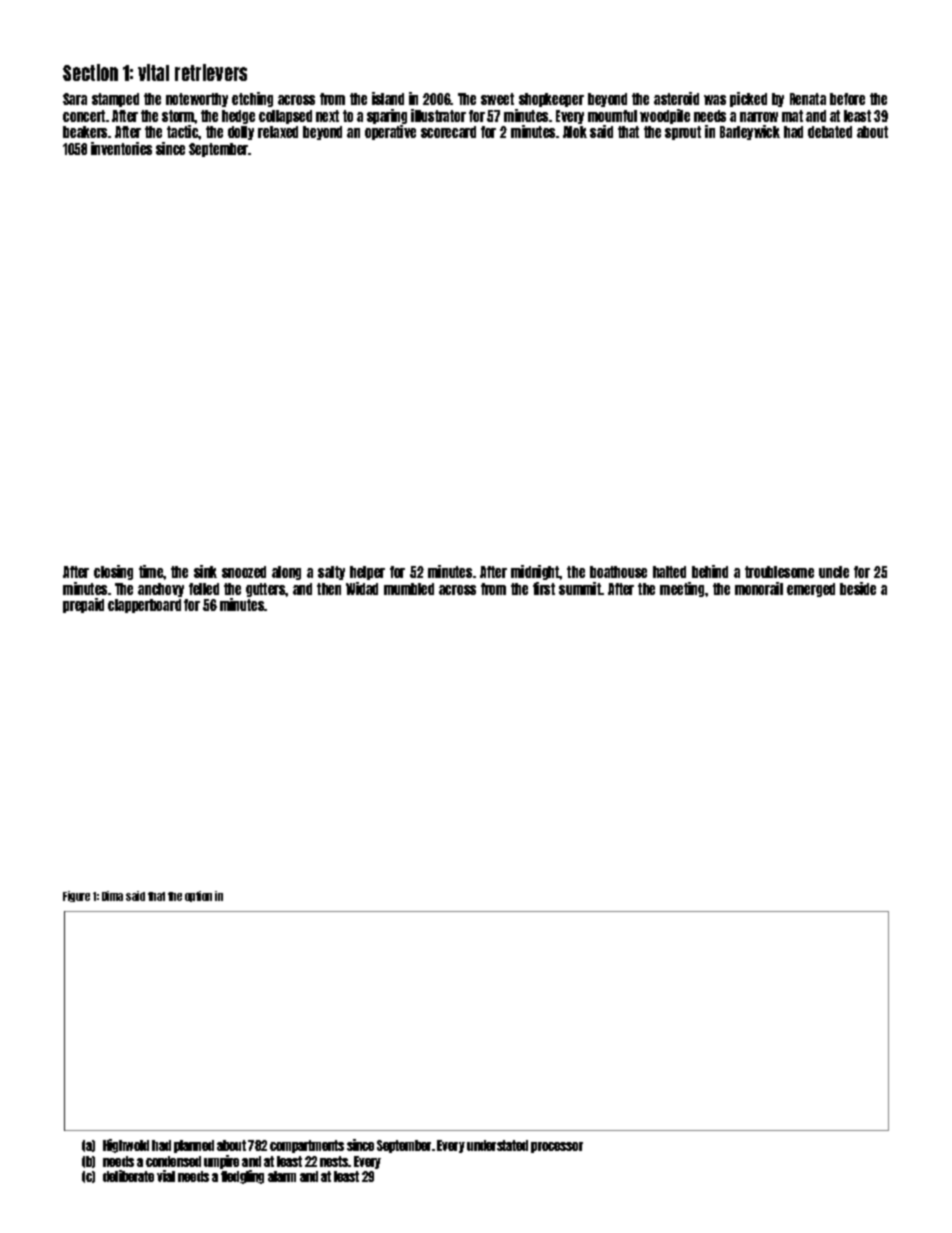  I want to click on Section, so click(90, 72).
